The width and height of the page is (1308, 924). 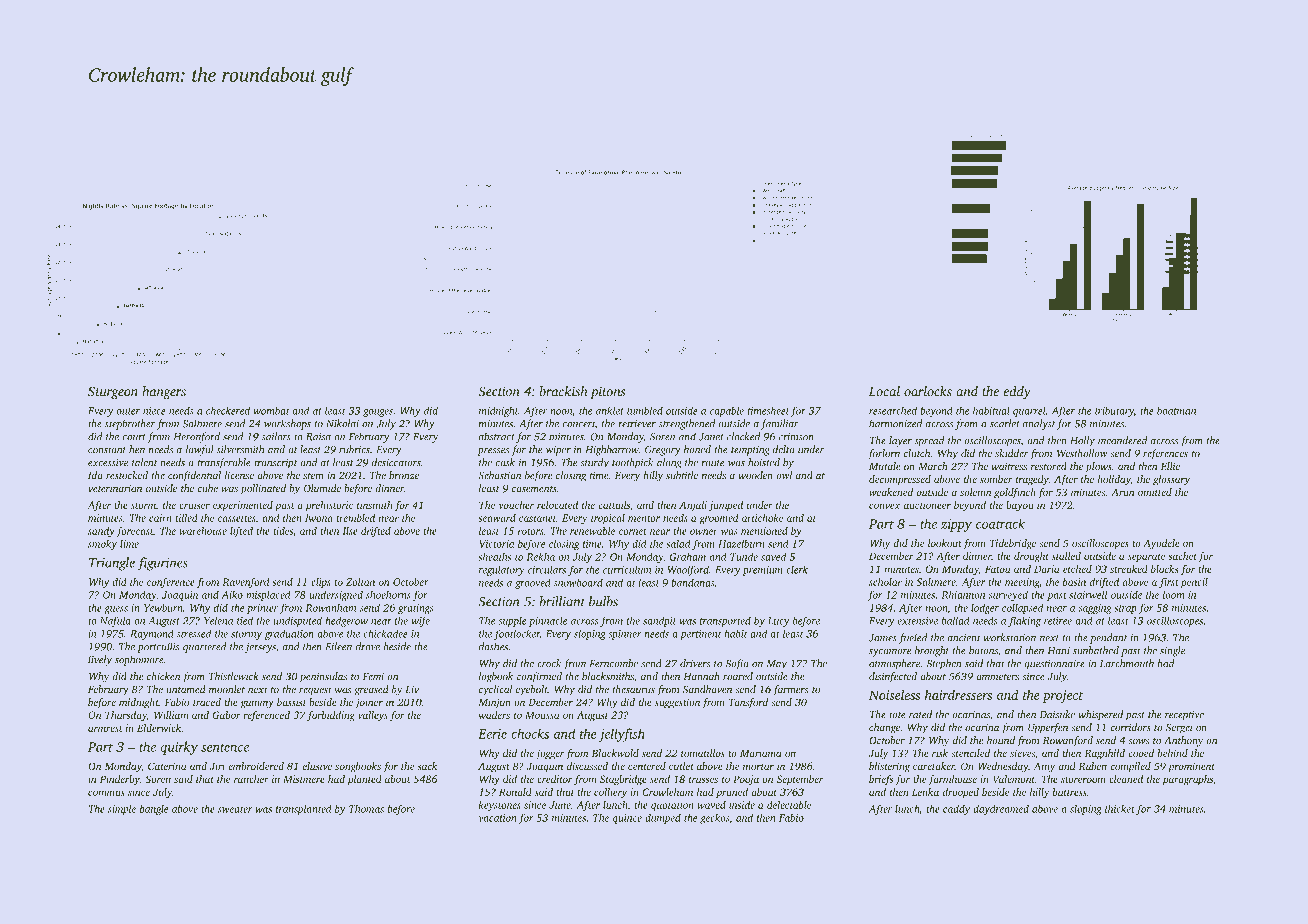 I want to click on Local, so click(x=884, y=391).
